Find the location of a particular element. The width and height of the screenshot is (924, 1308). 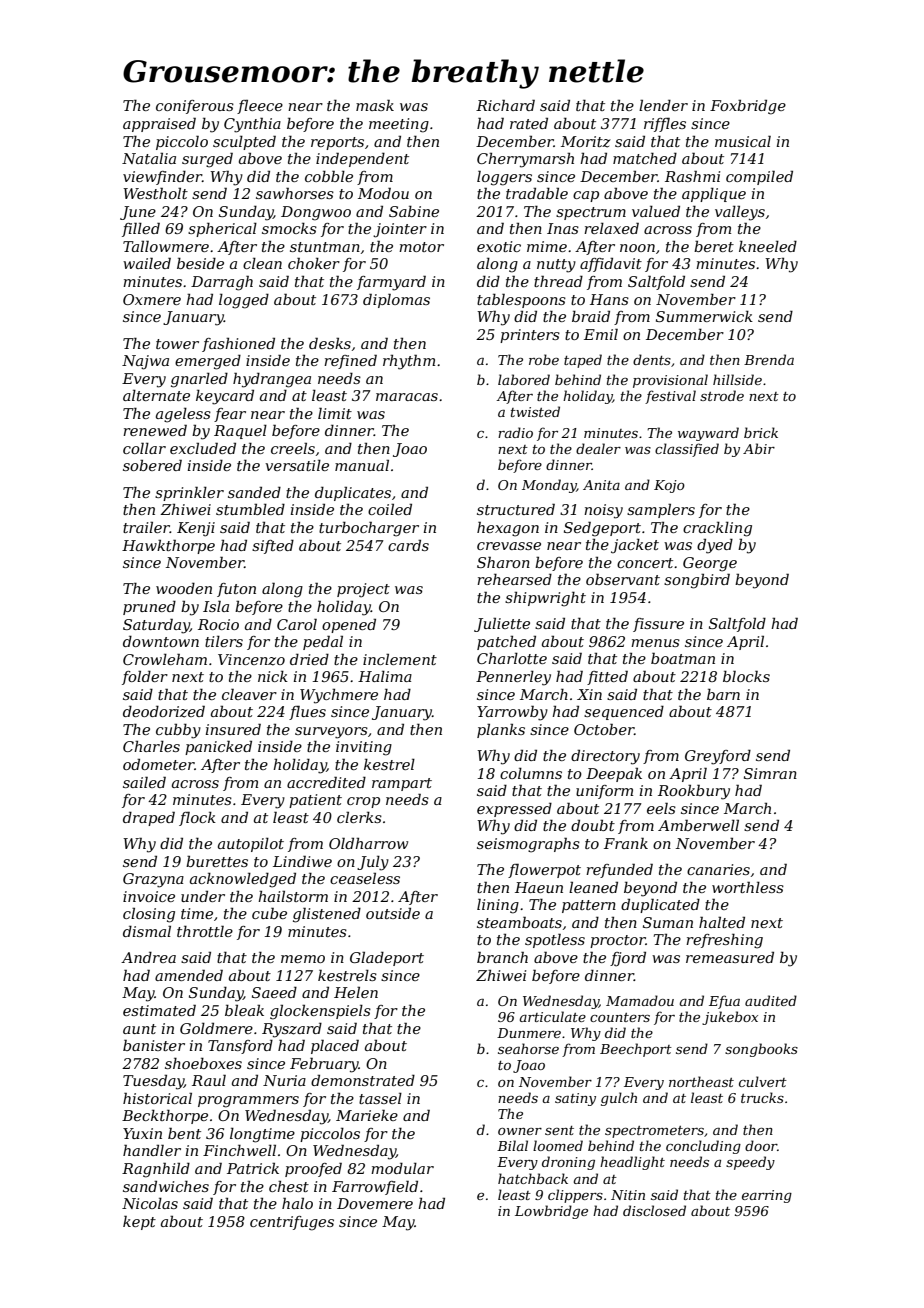

futon is located at coordinates (236, 590).
